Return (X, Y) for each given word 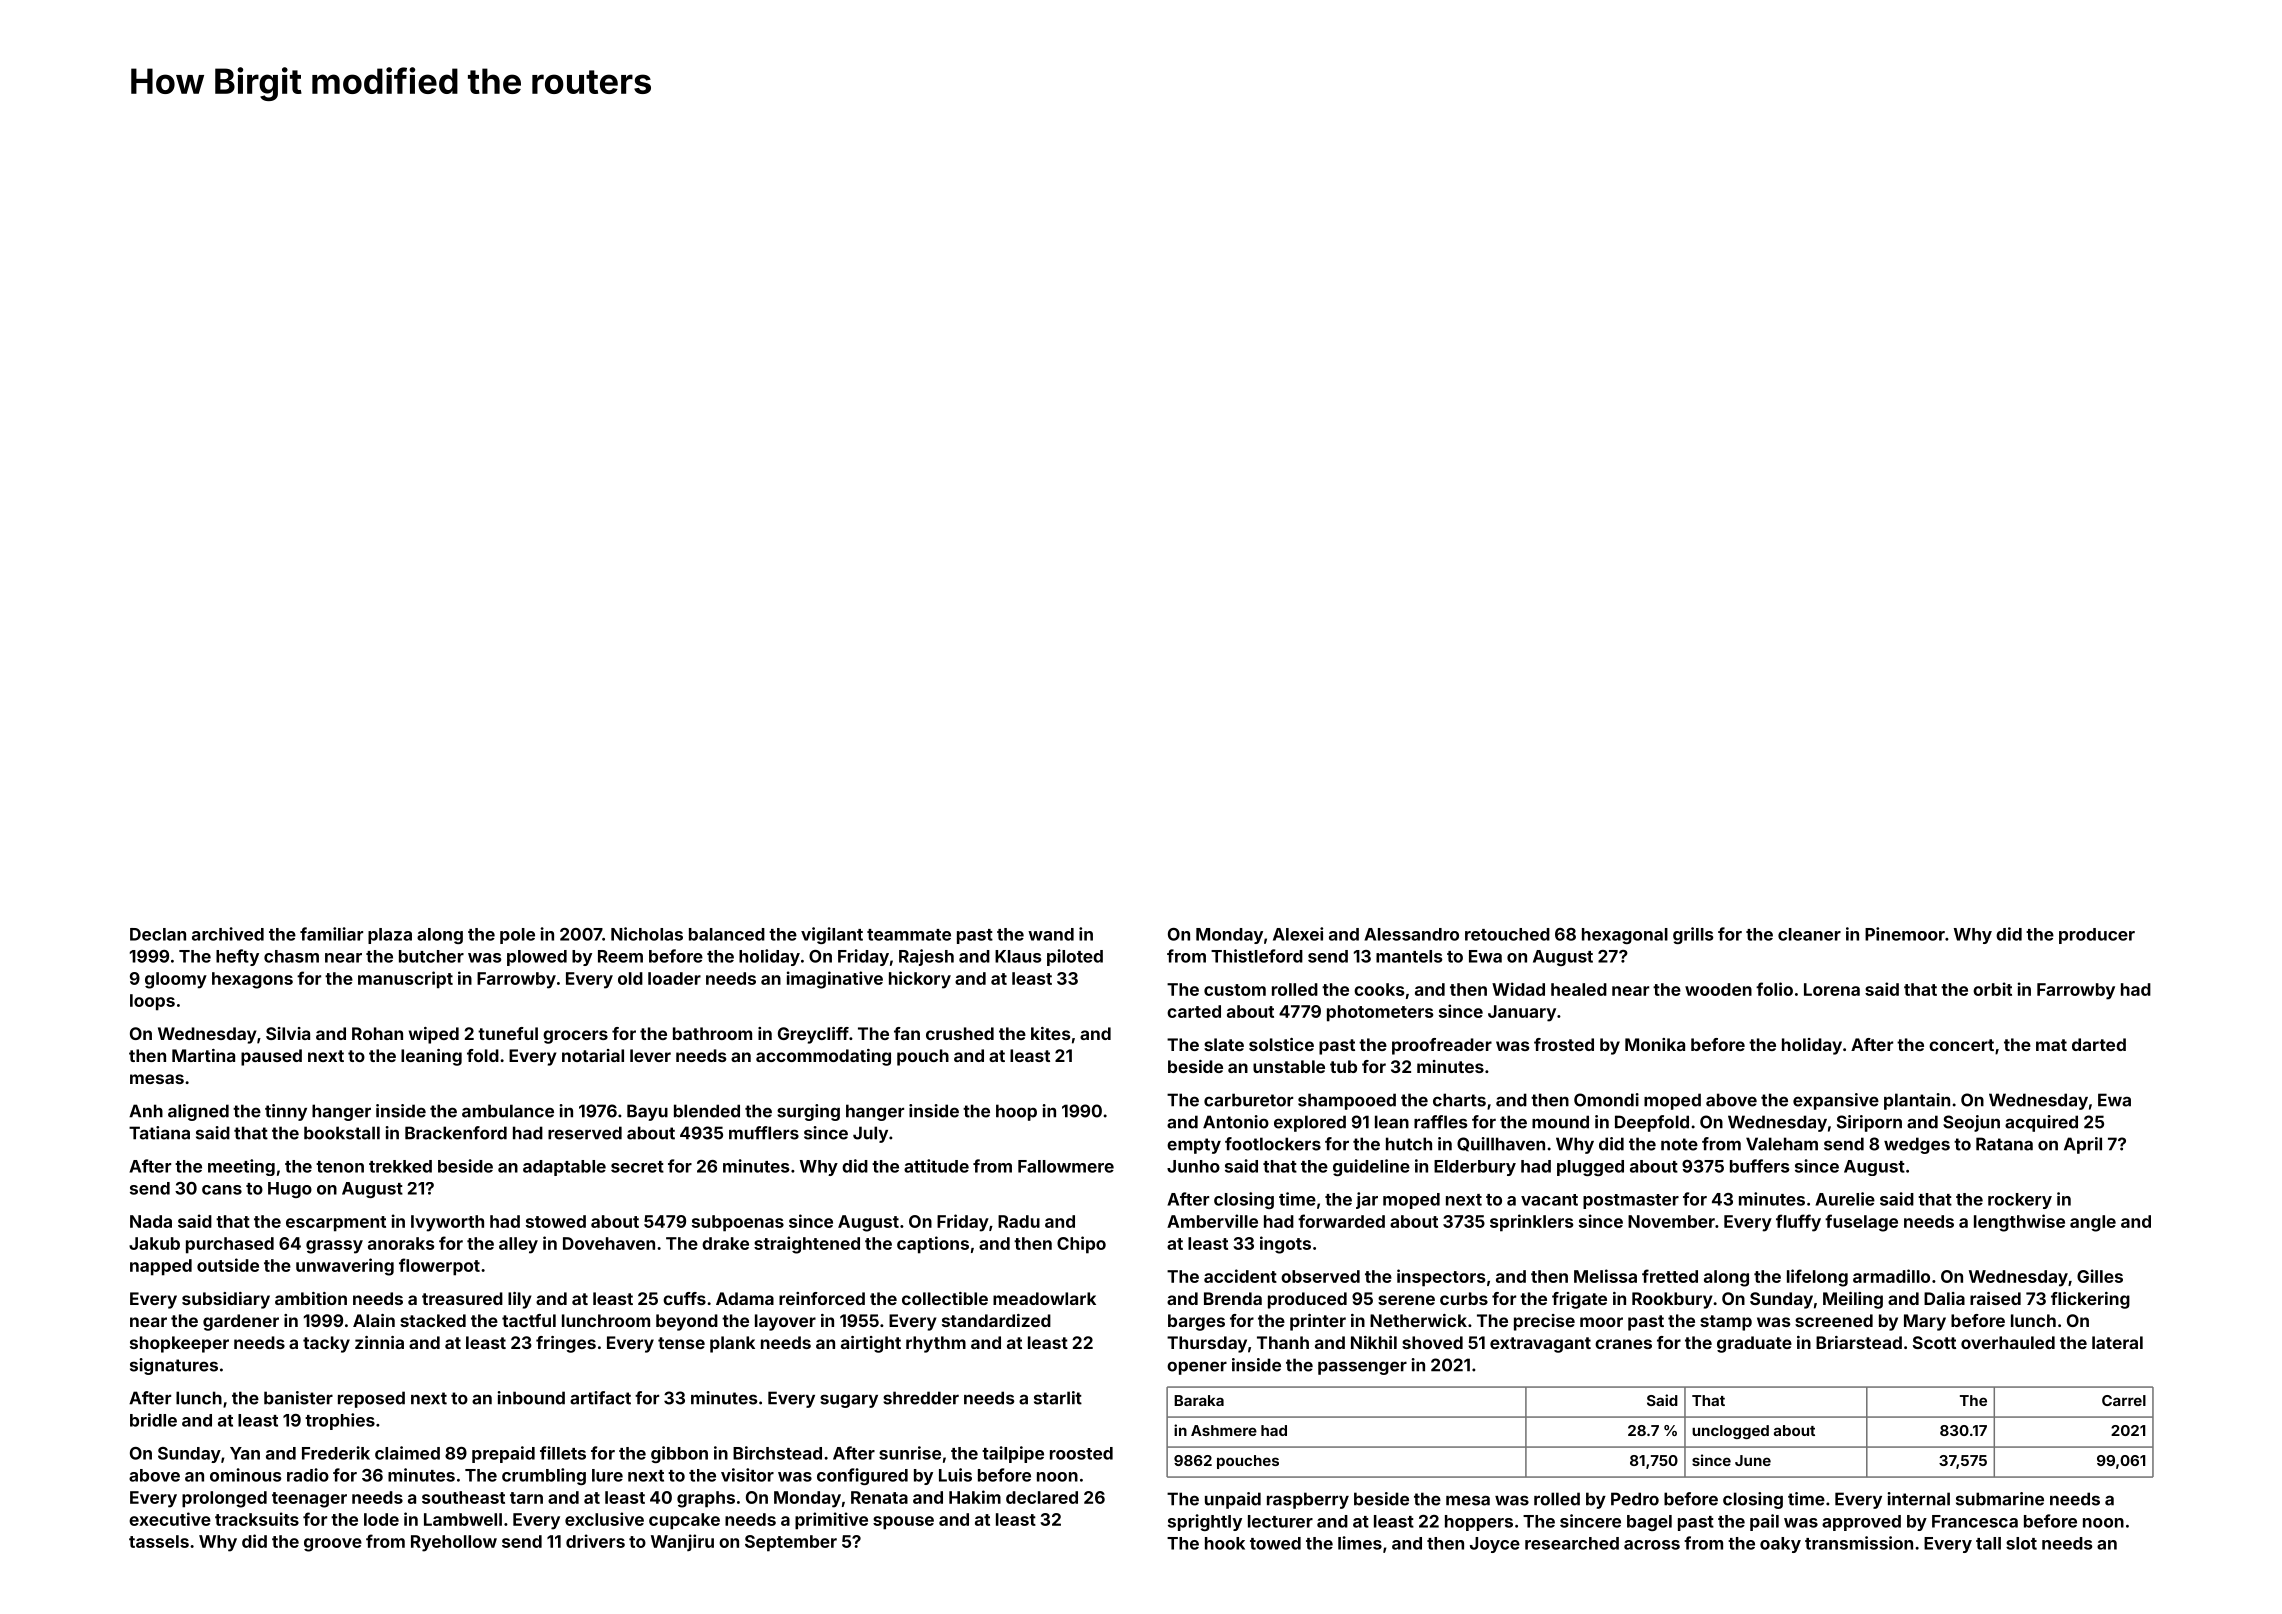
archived (228, 934)
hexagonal (1625, 936)
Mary (1925, 1322)
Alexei (1298, 934)
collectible (945, 1298)
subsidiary (226, 1300)
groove (333, 1545)
